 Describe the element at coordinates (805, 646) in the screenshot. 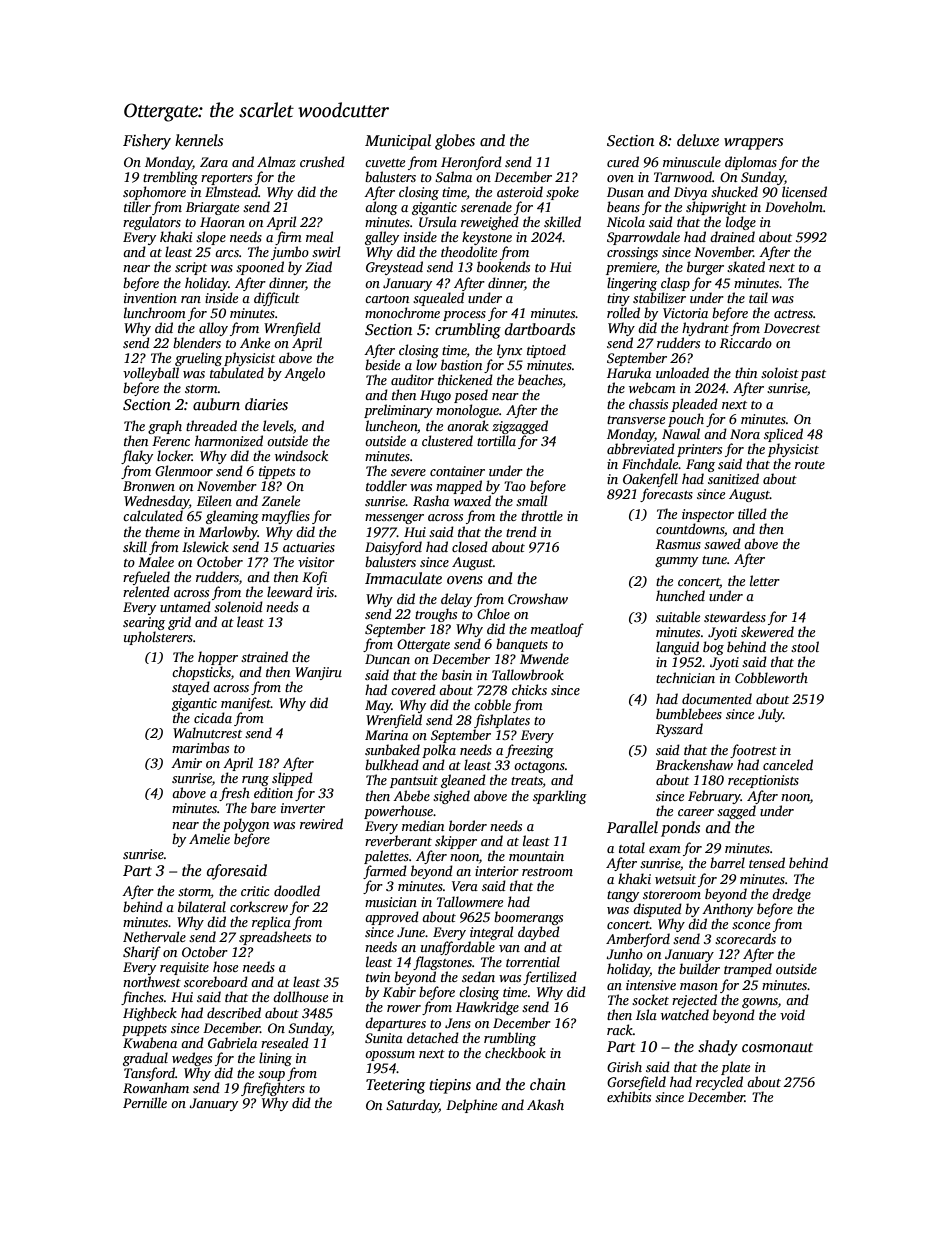

I see `stool` at that location.
